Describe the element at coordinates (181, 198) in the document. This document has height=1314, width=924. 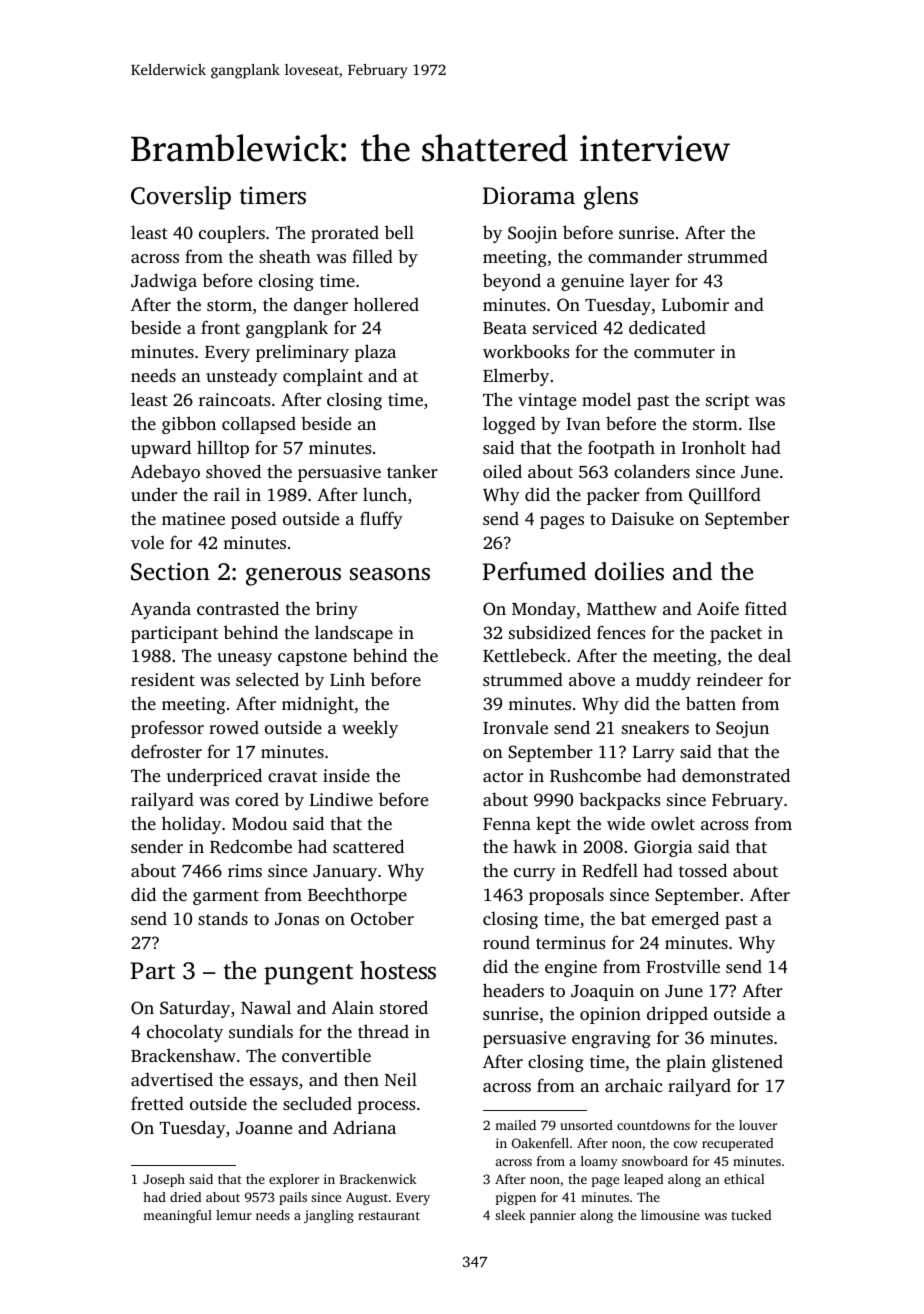
I see `Coverslip` at that location.
